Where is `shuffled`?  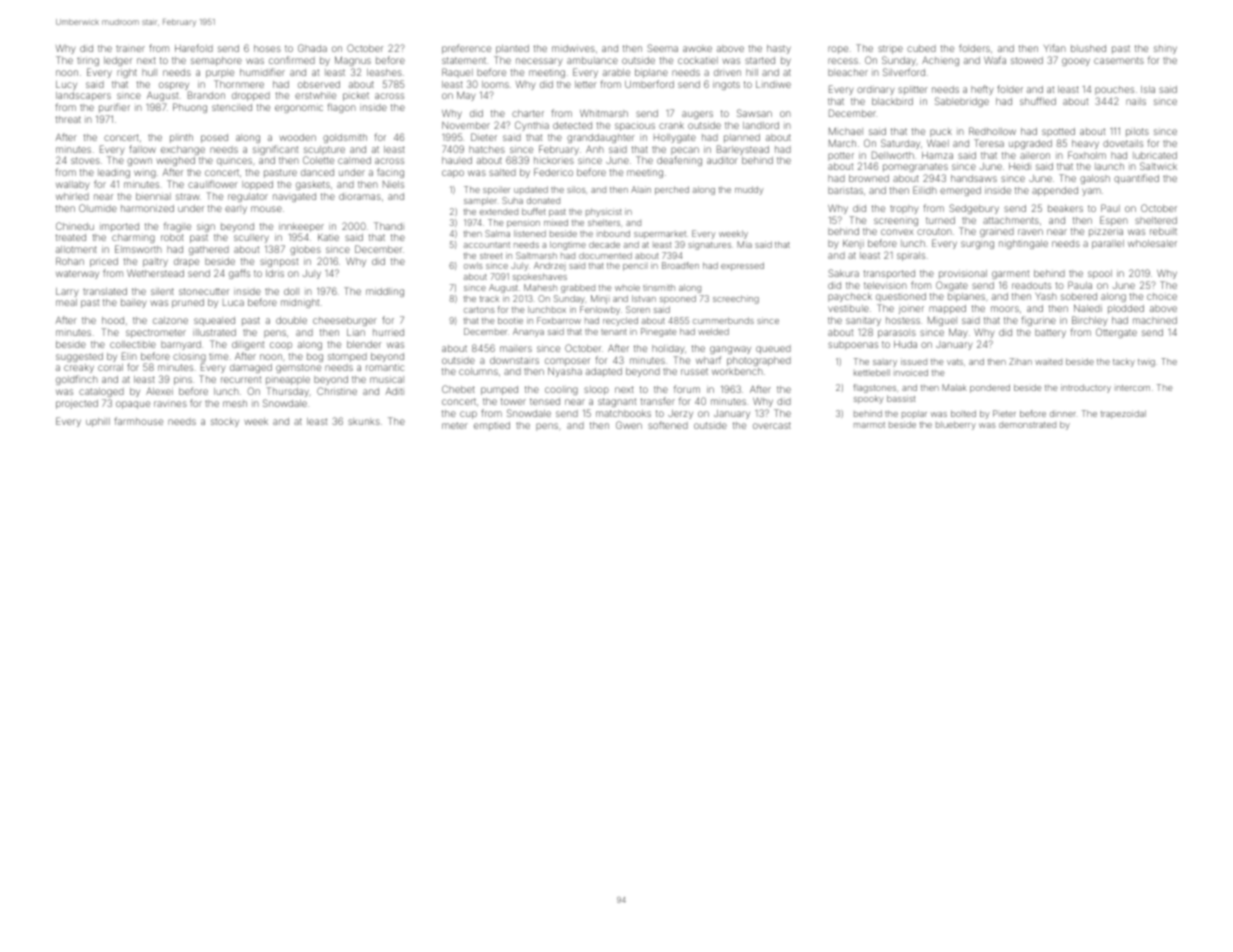
shuffled is located at coordinates (1038, 101).
